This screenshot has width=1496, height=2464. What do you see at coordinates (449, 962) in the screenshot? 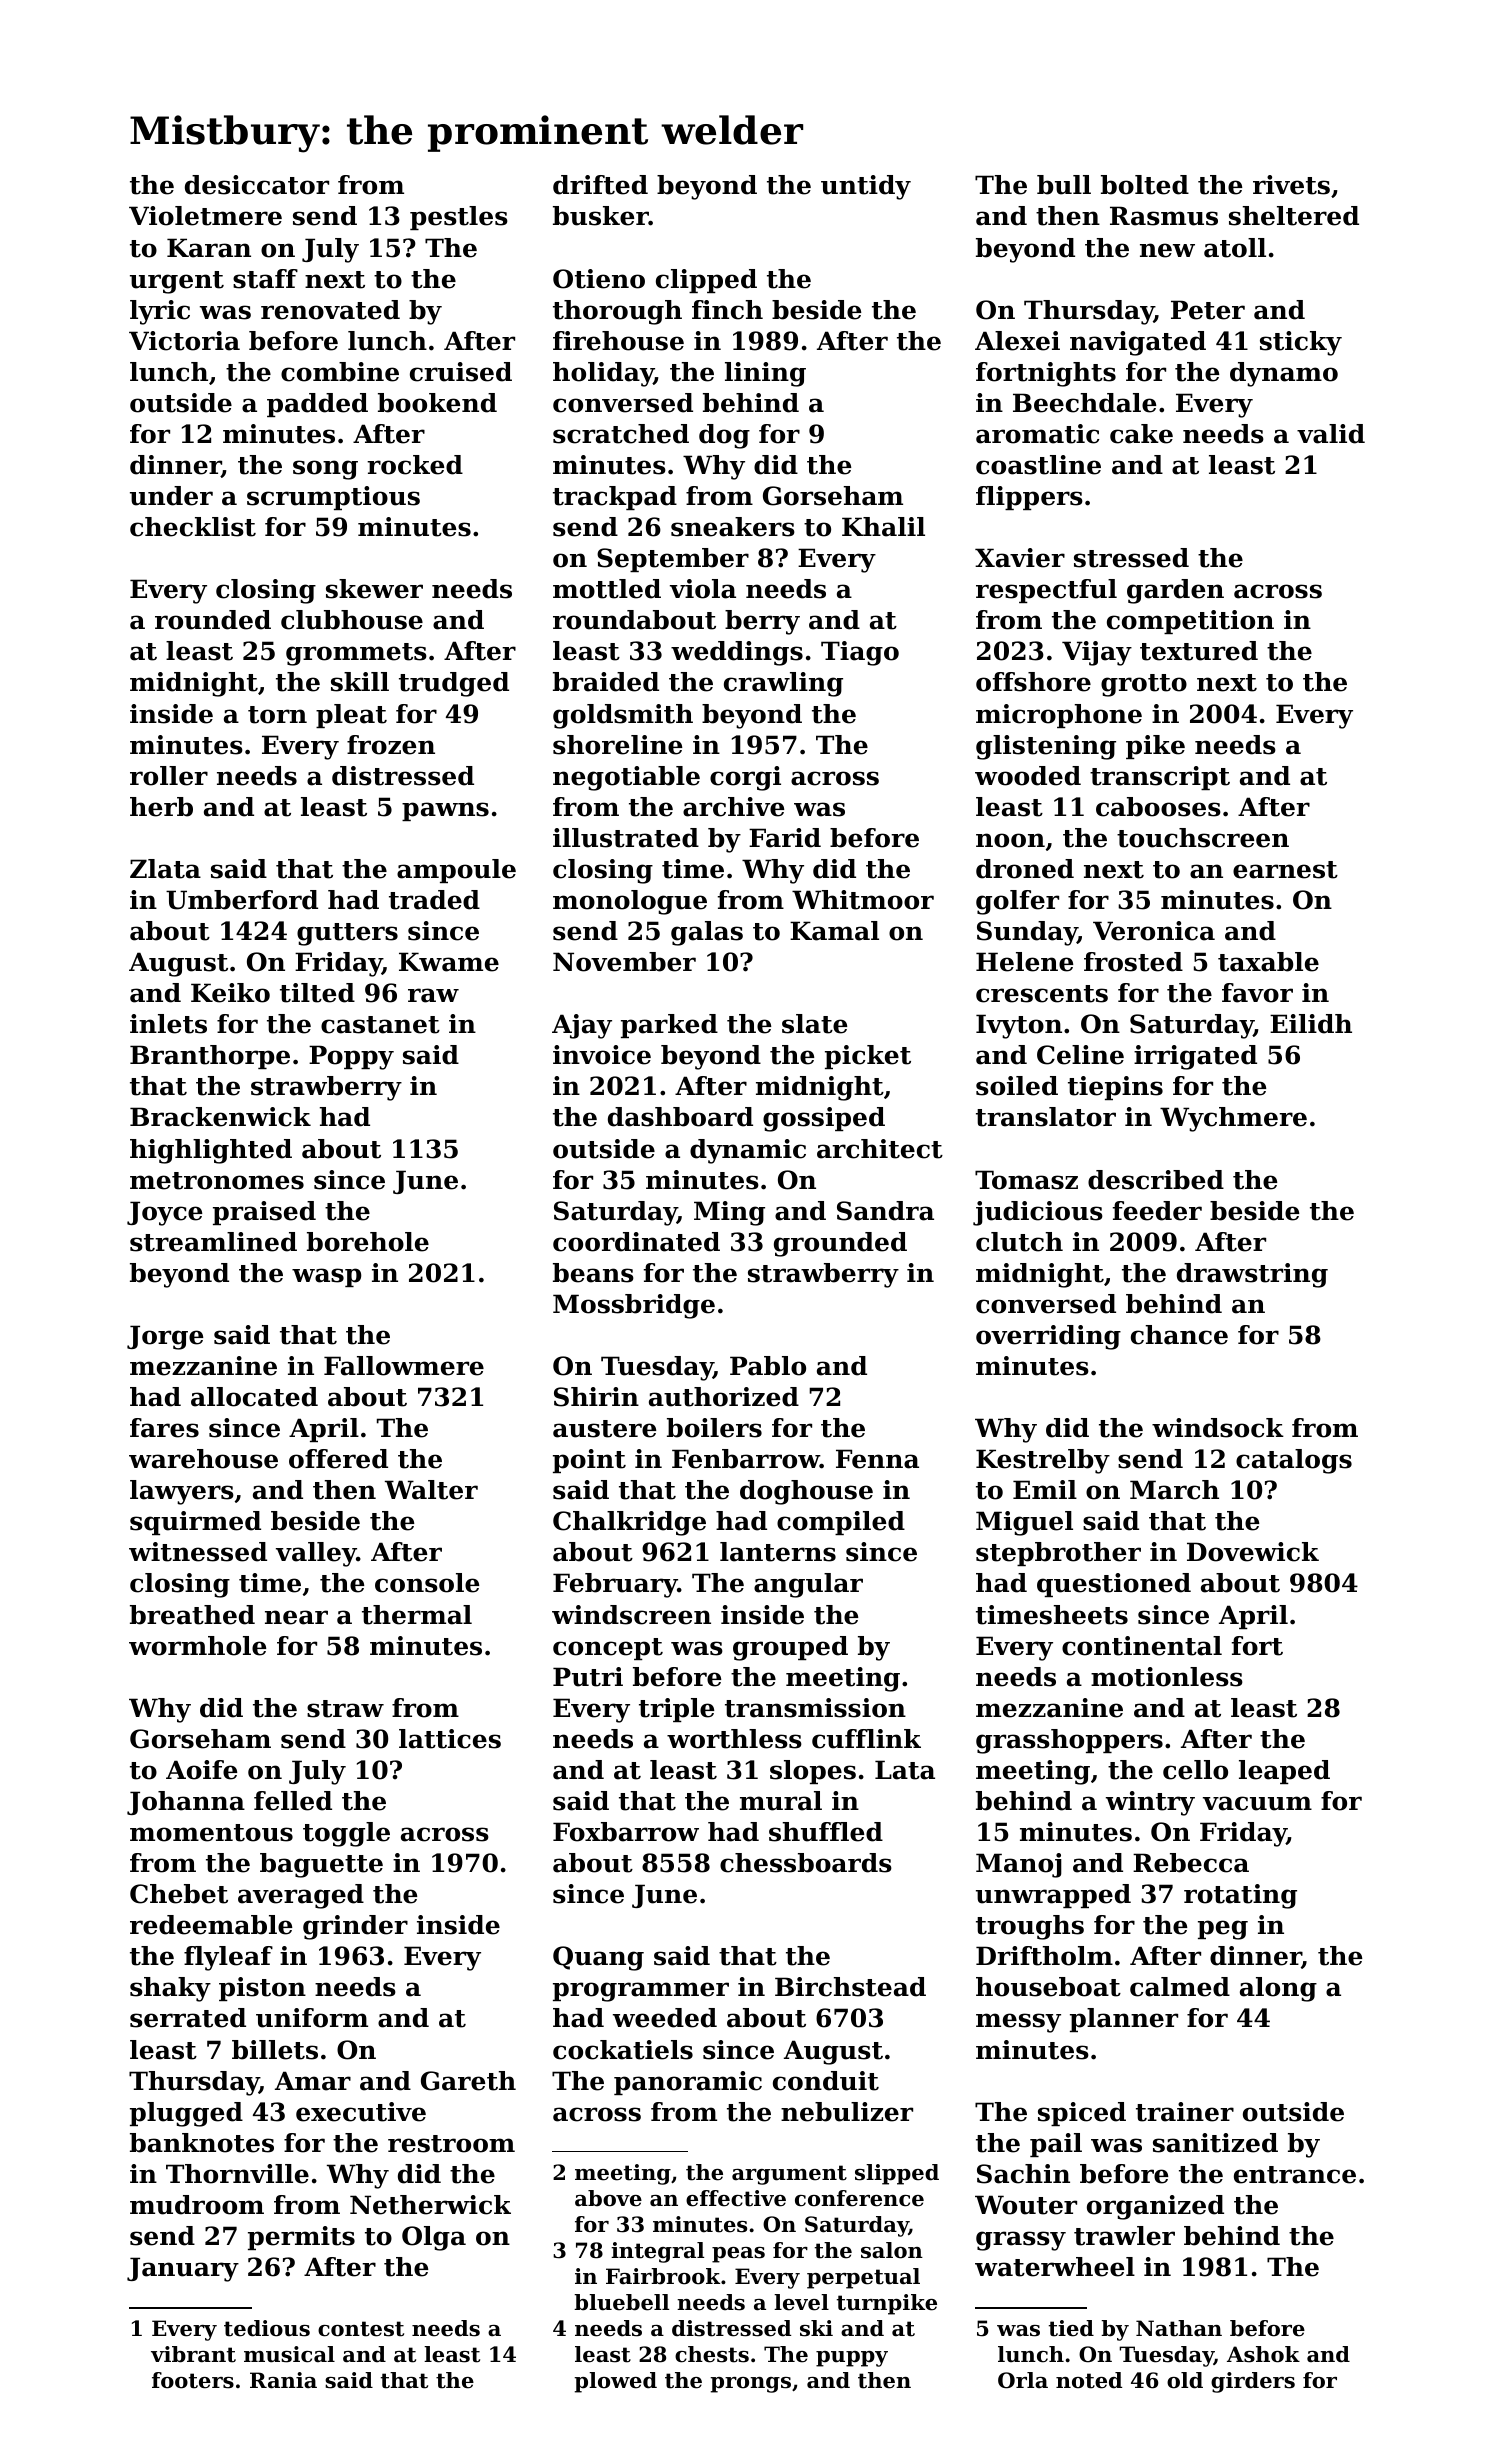
I see `Kwame` at bounding box center [449, 962].
